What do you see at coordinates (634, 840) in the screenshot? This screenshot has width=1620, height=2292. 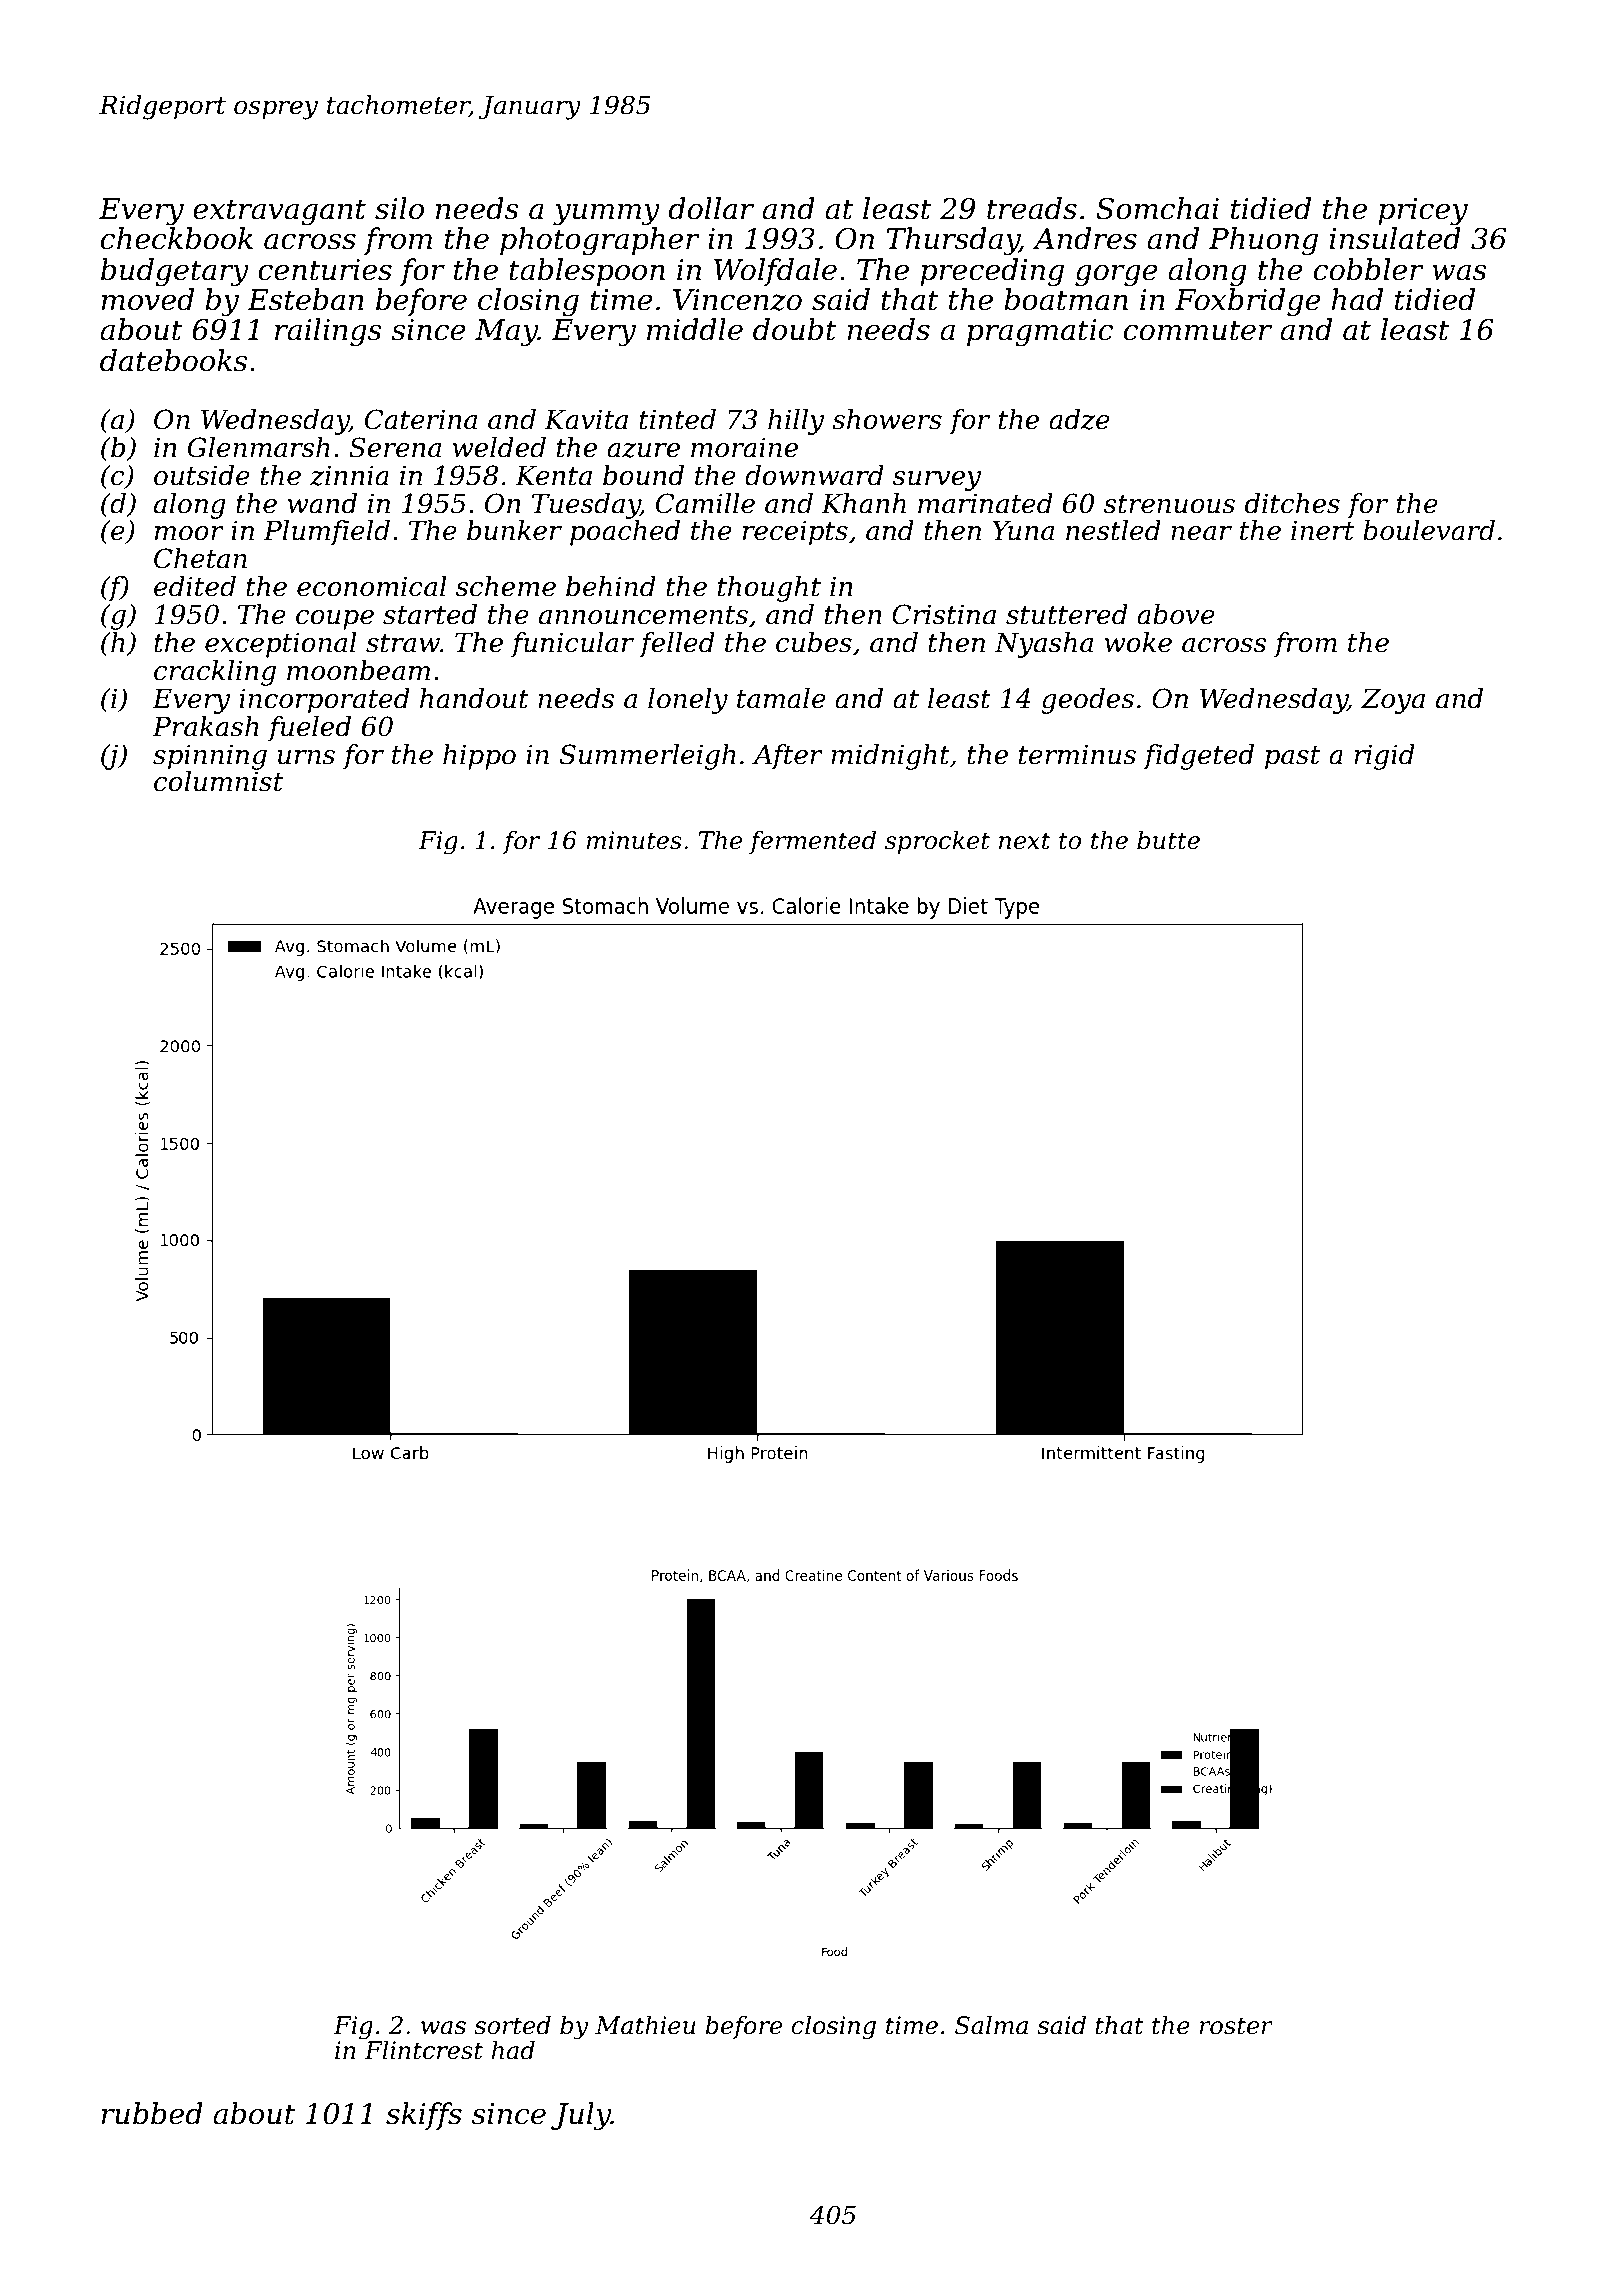 I see `minutes` at bounding box center [634, 840].
